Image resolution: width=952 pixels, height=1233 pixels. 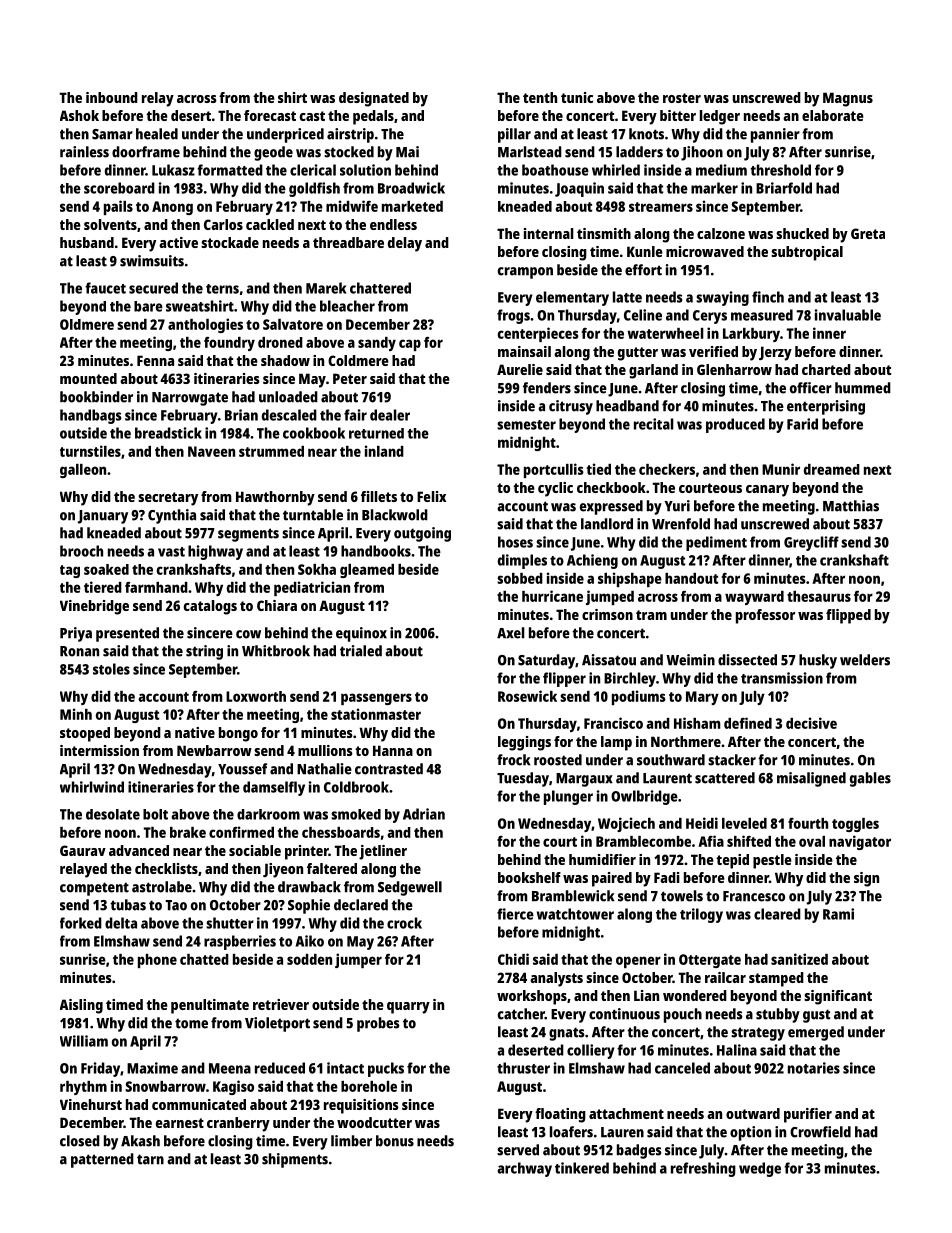 I want to click on misaligned, so click(x=811, y=779).
